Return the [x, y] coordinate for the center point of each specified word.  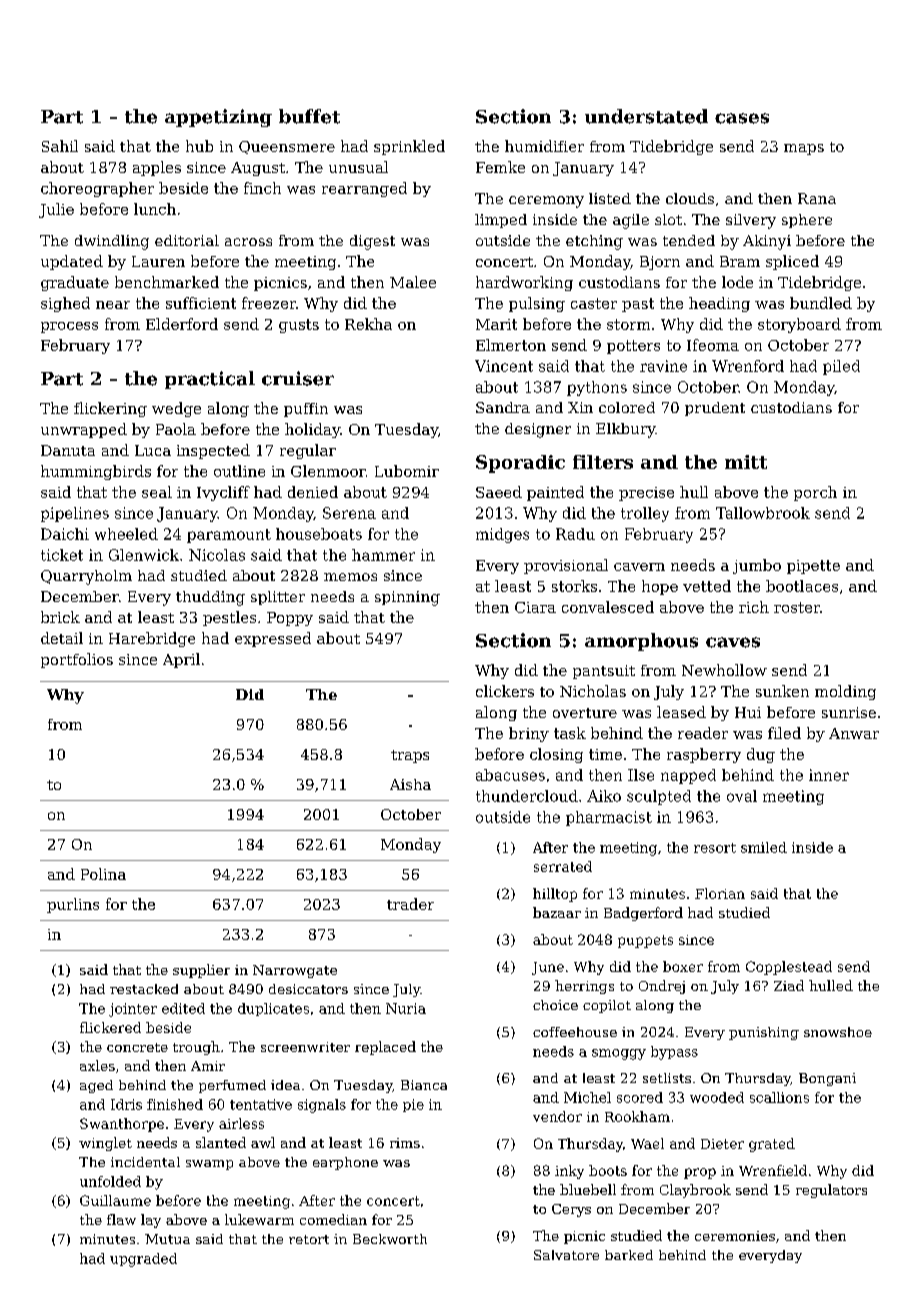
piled [841, 367]
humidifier [544, 146]
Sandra [503, 407]
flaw [121, 1219]
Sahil [60, 146]
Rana [817, 198]
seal [157, 492]
